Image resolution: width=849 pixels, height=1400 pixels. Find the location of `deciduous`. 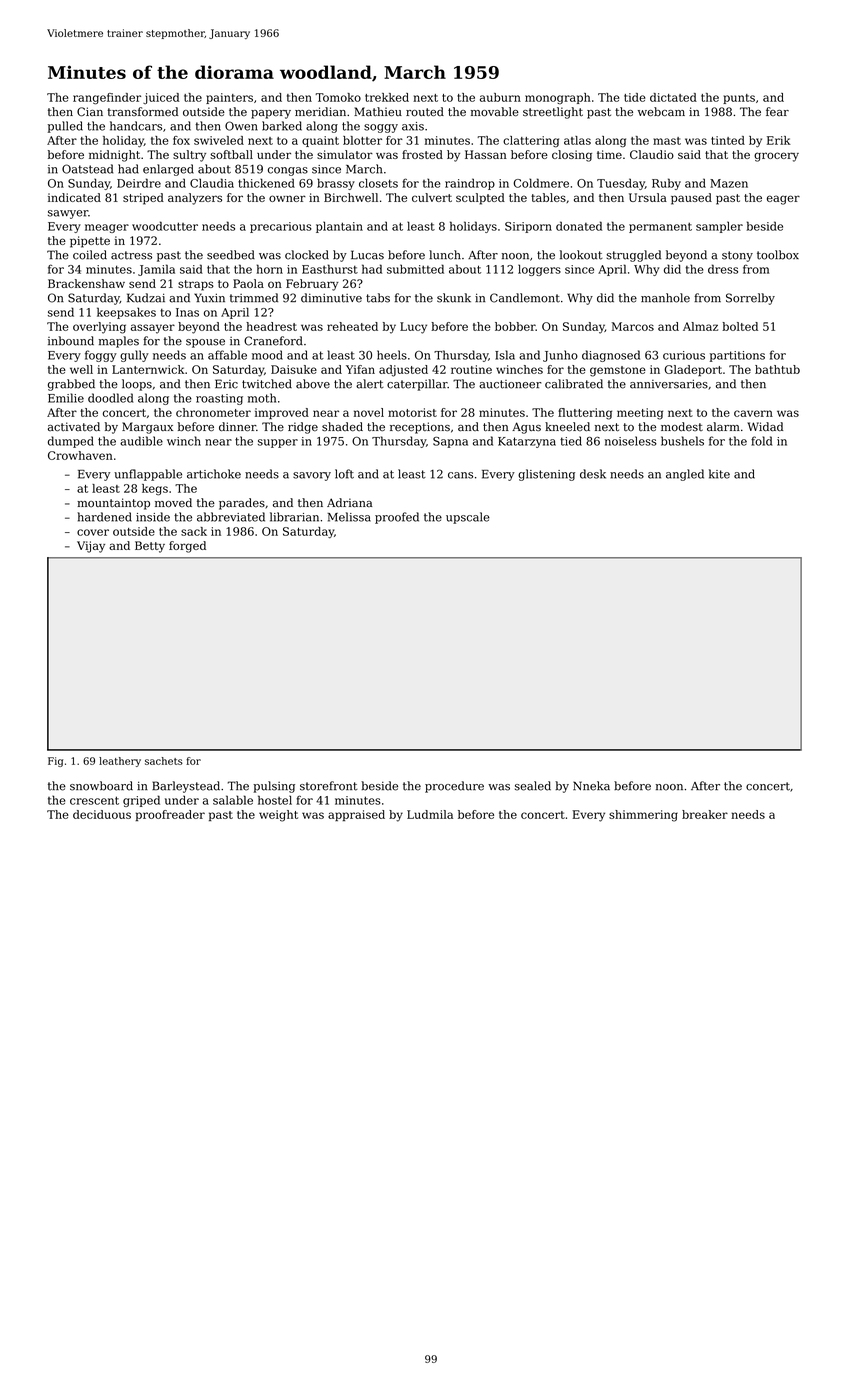

deciduous is located at coordinates (102, 814).
